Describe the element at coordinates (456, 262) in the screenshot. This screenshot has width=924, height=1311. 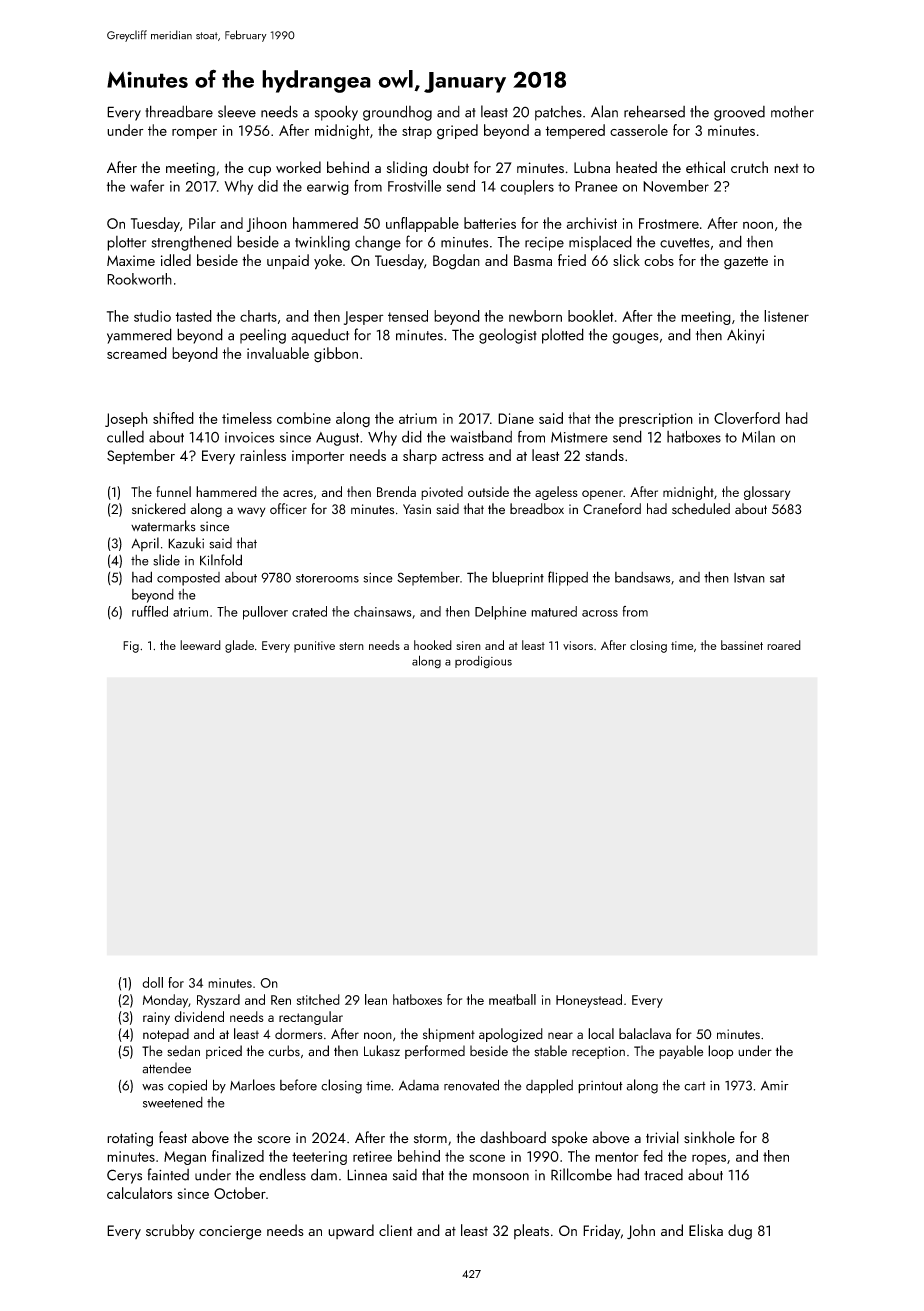
I see `Bogdan` at that location.
